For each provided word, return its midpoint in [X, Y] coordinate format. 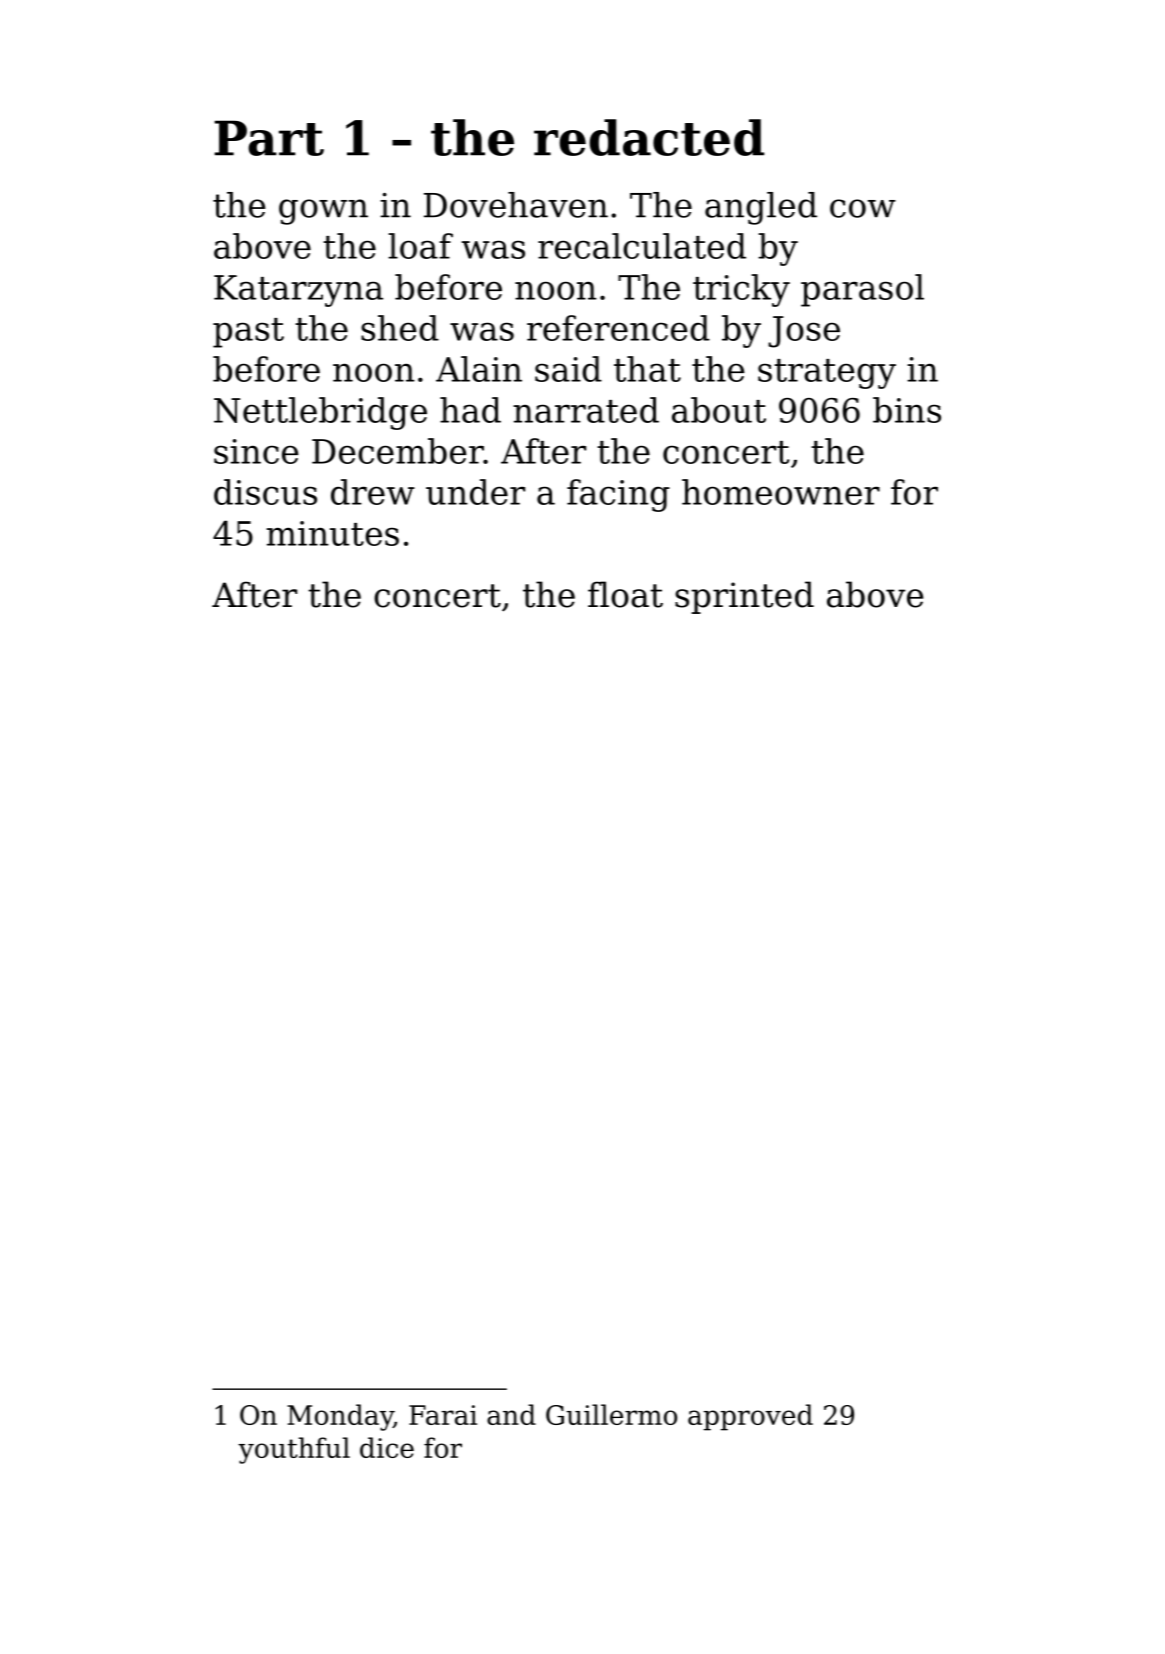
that [647, 369]
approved [750, 1417]
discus [265, 492]
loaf [420, 246]
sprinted [744, 597]
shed [400, 328]
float [625, 594]
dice [387, 1447]
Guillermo [611, 1414]
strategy [827, 374]
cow [863, 208]
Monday [340, 1417]
